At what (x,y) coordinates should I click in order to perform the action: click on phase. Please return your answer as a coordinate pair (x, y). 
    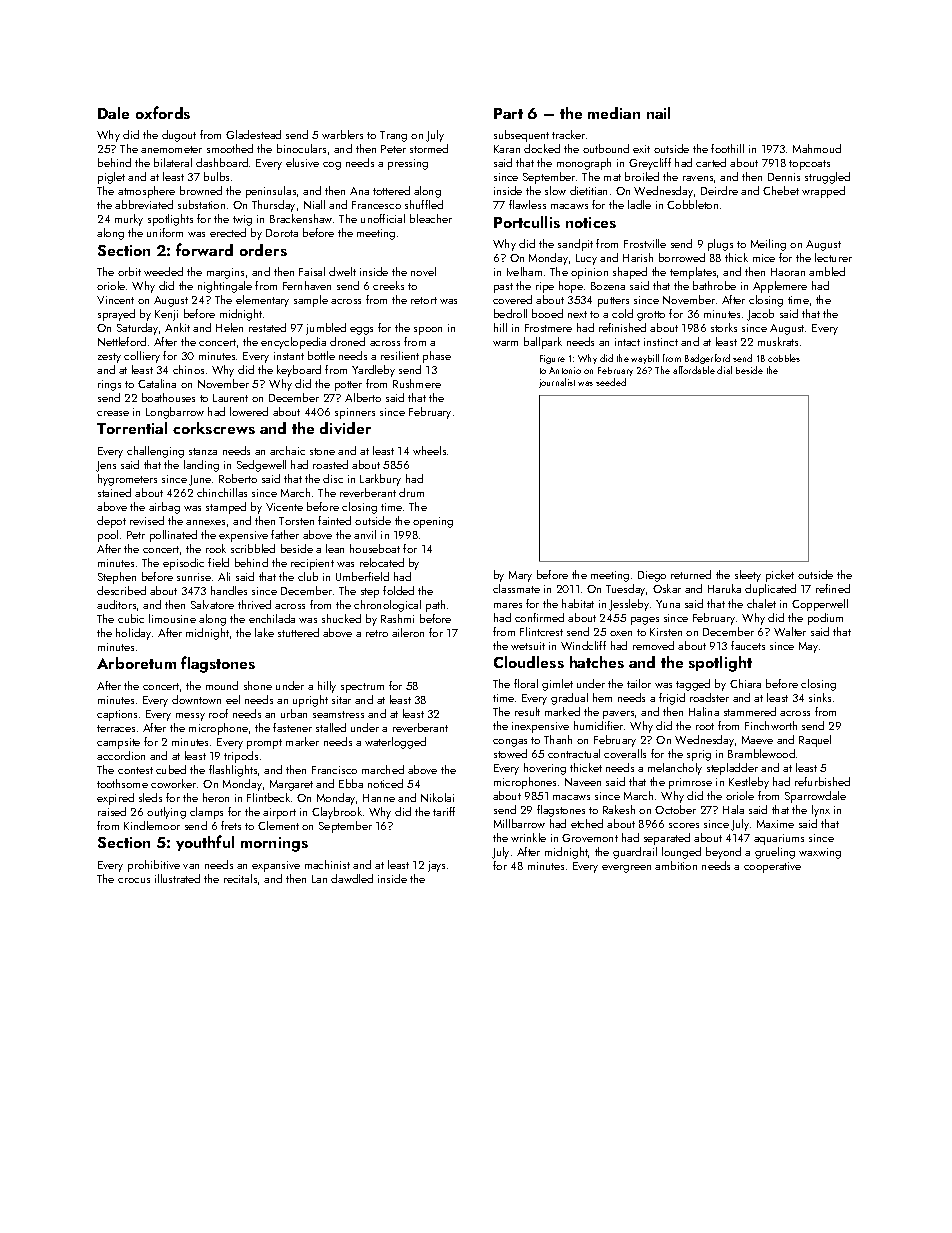
    Looking at the image, I should click on (437, 357).
